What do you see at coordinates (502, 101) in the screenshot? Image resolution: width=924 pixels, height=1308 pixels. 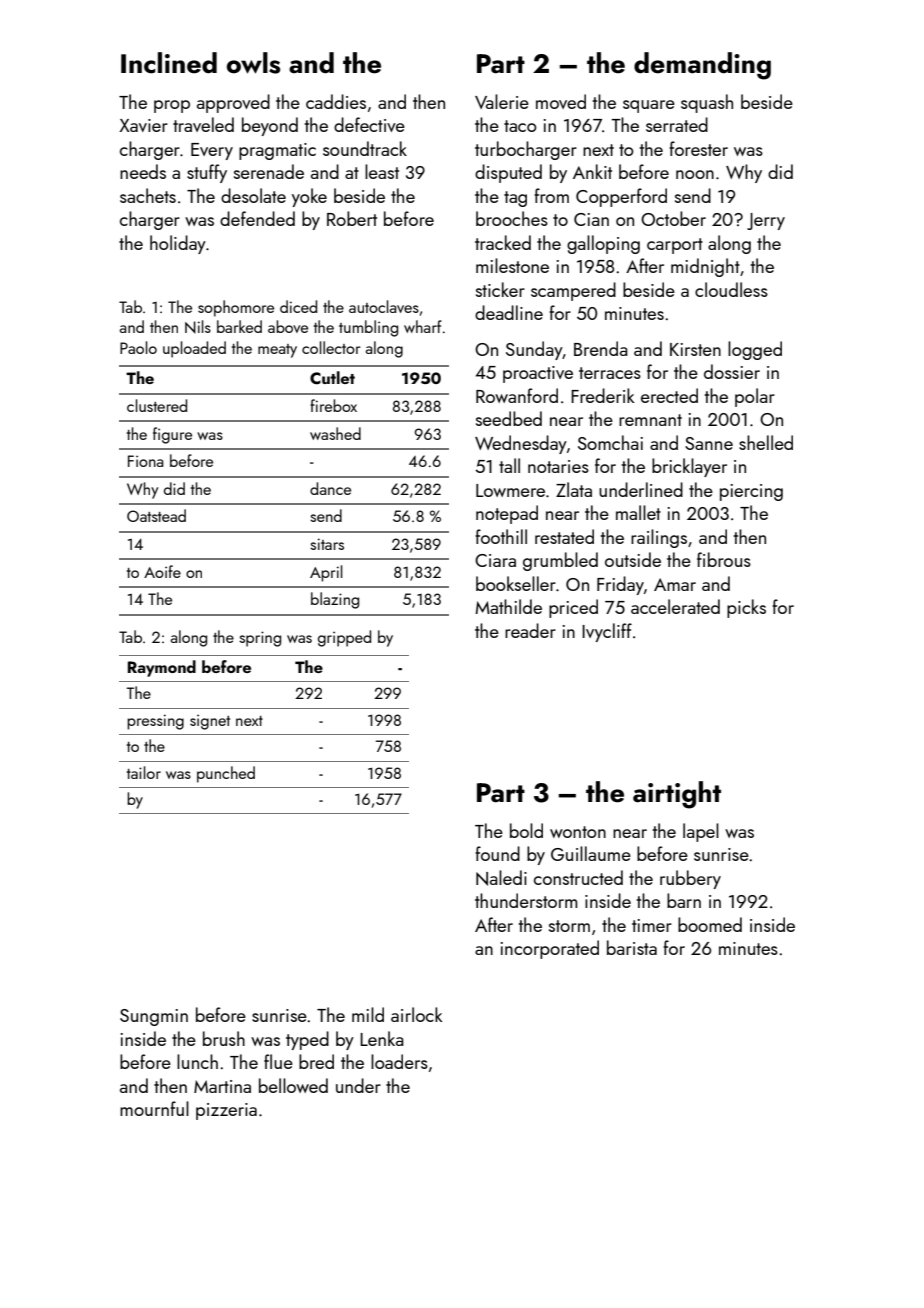 I see `Valerie` at bounding box center [502, 101].
